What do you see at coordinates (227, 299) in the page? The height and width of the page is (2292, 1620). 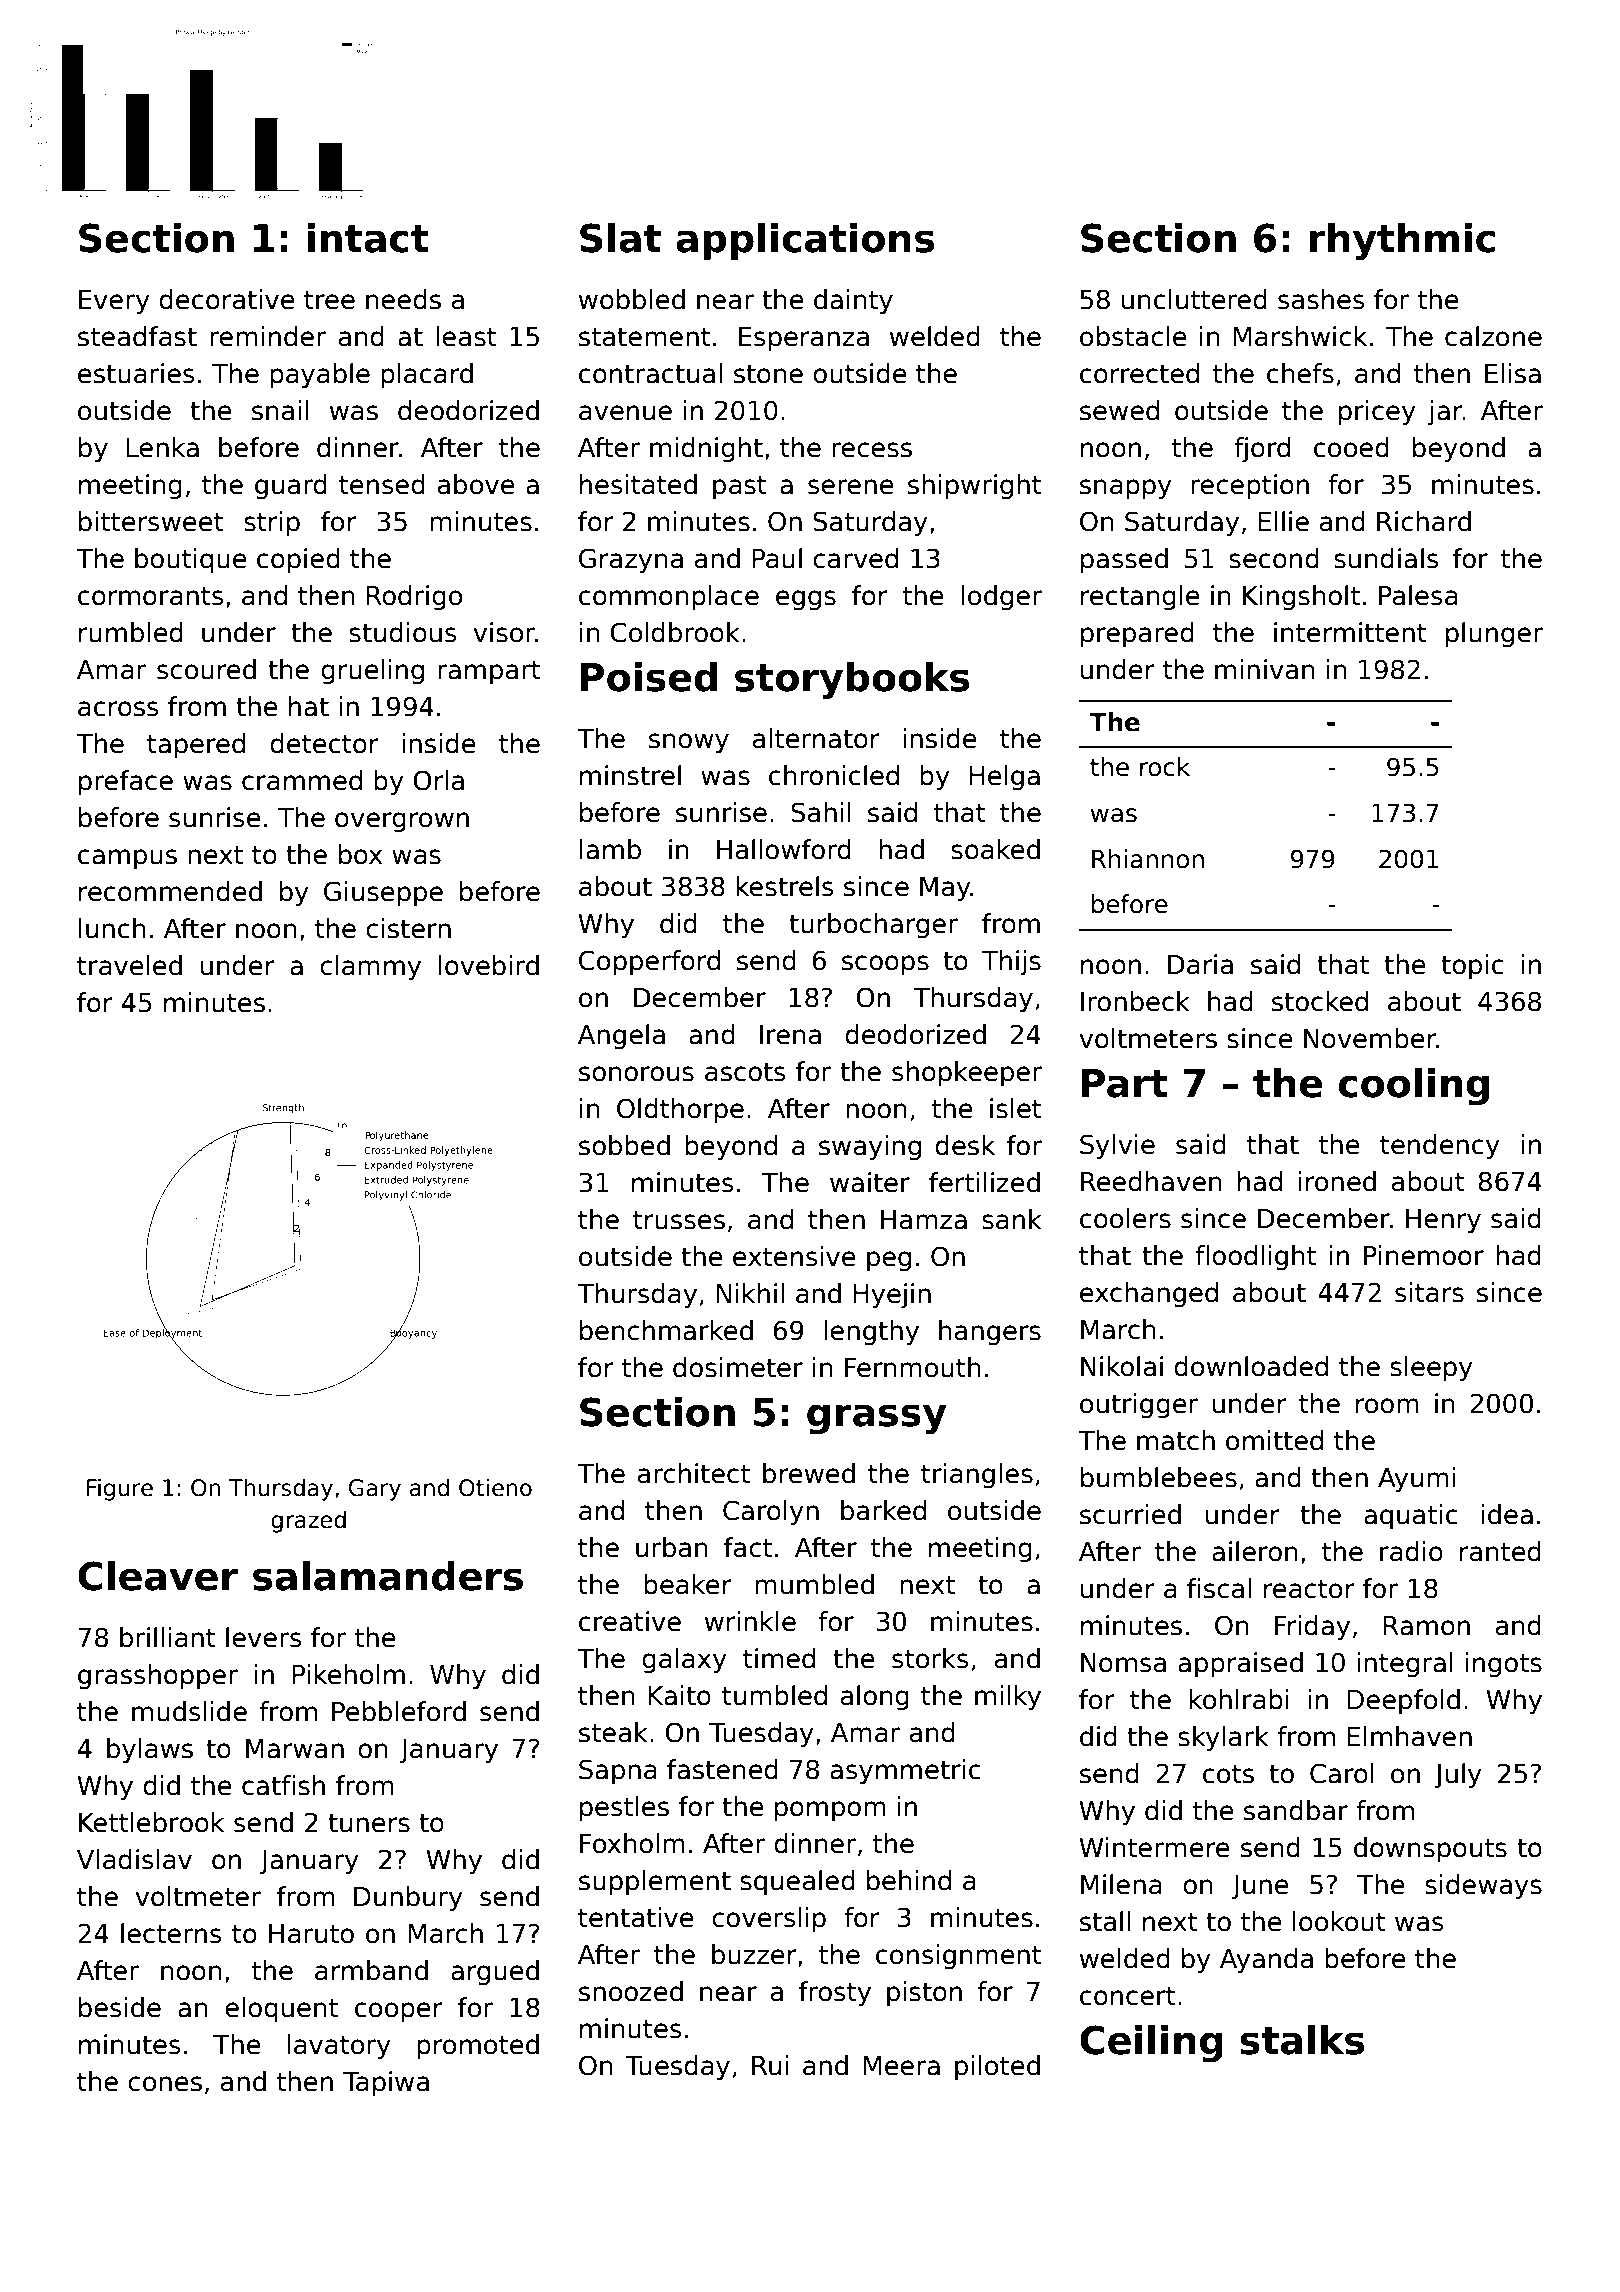 I see `decorative` at bounding box center [227, 299].
